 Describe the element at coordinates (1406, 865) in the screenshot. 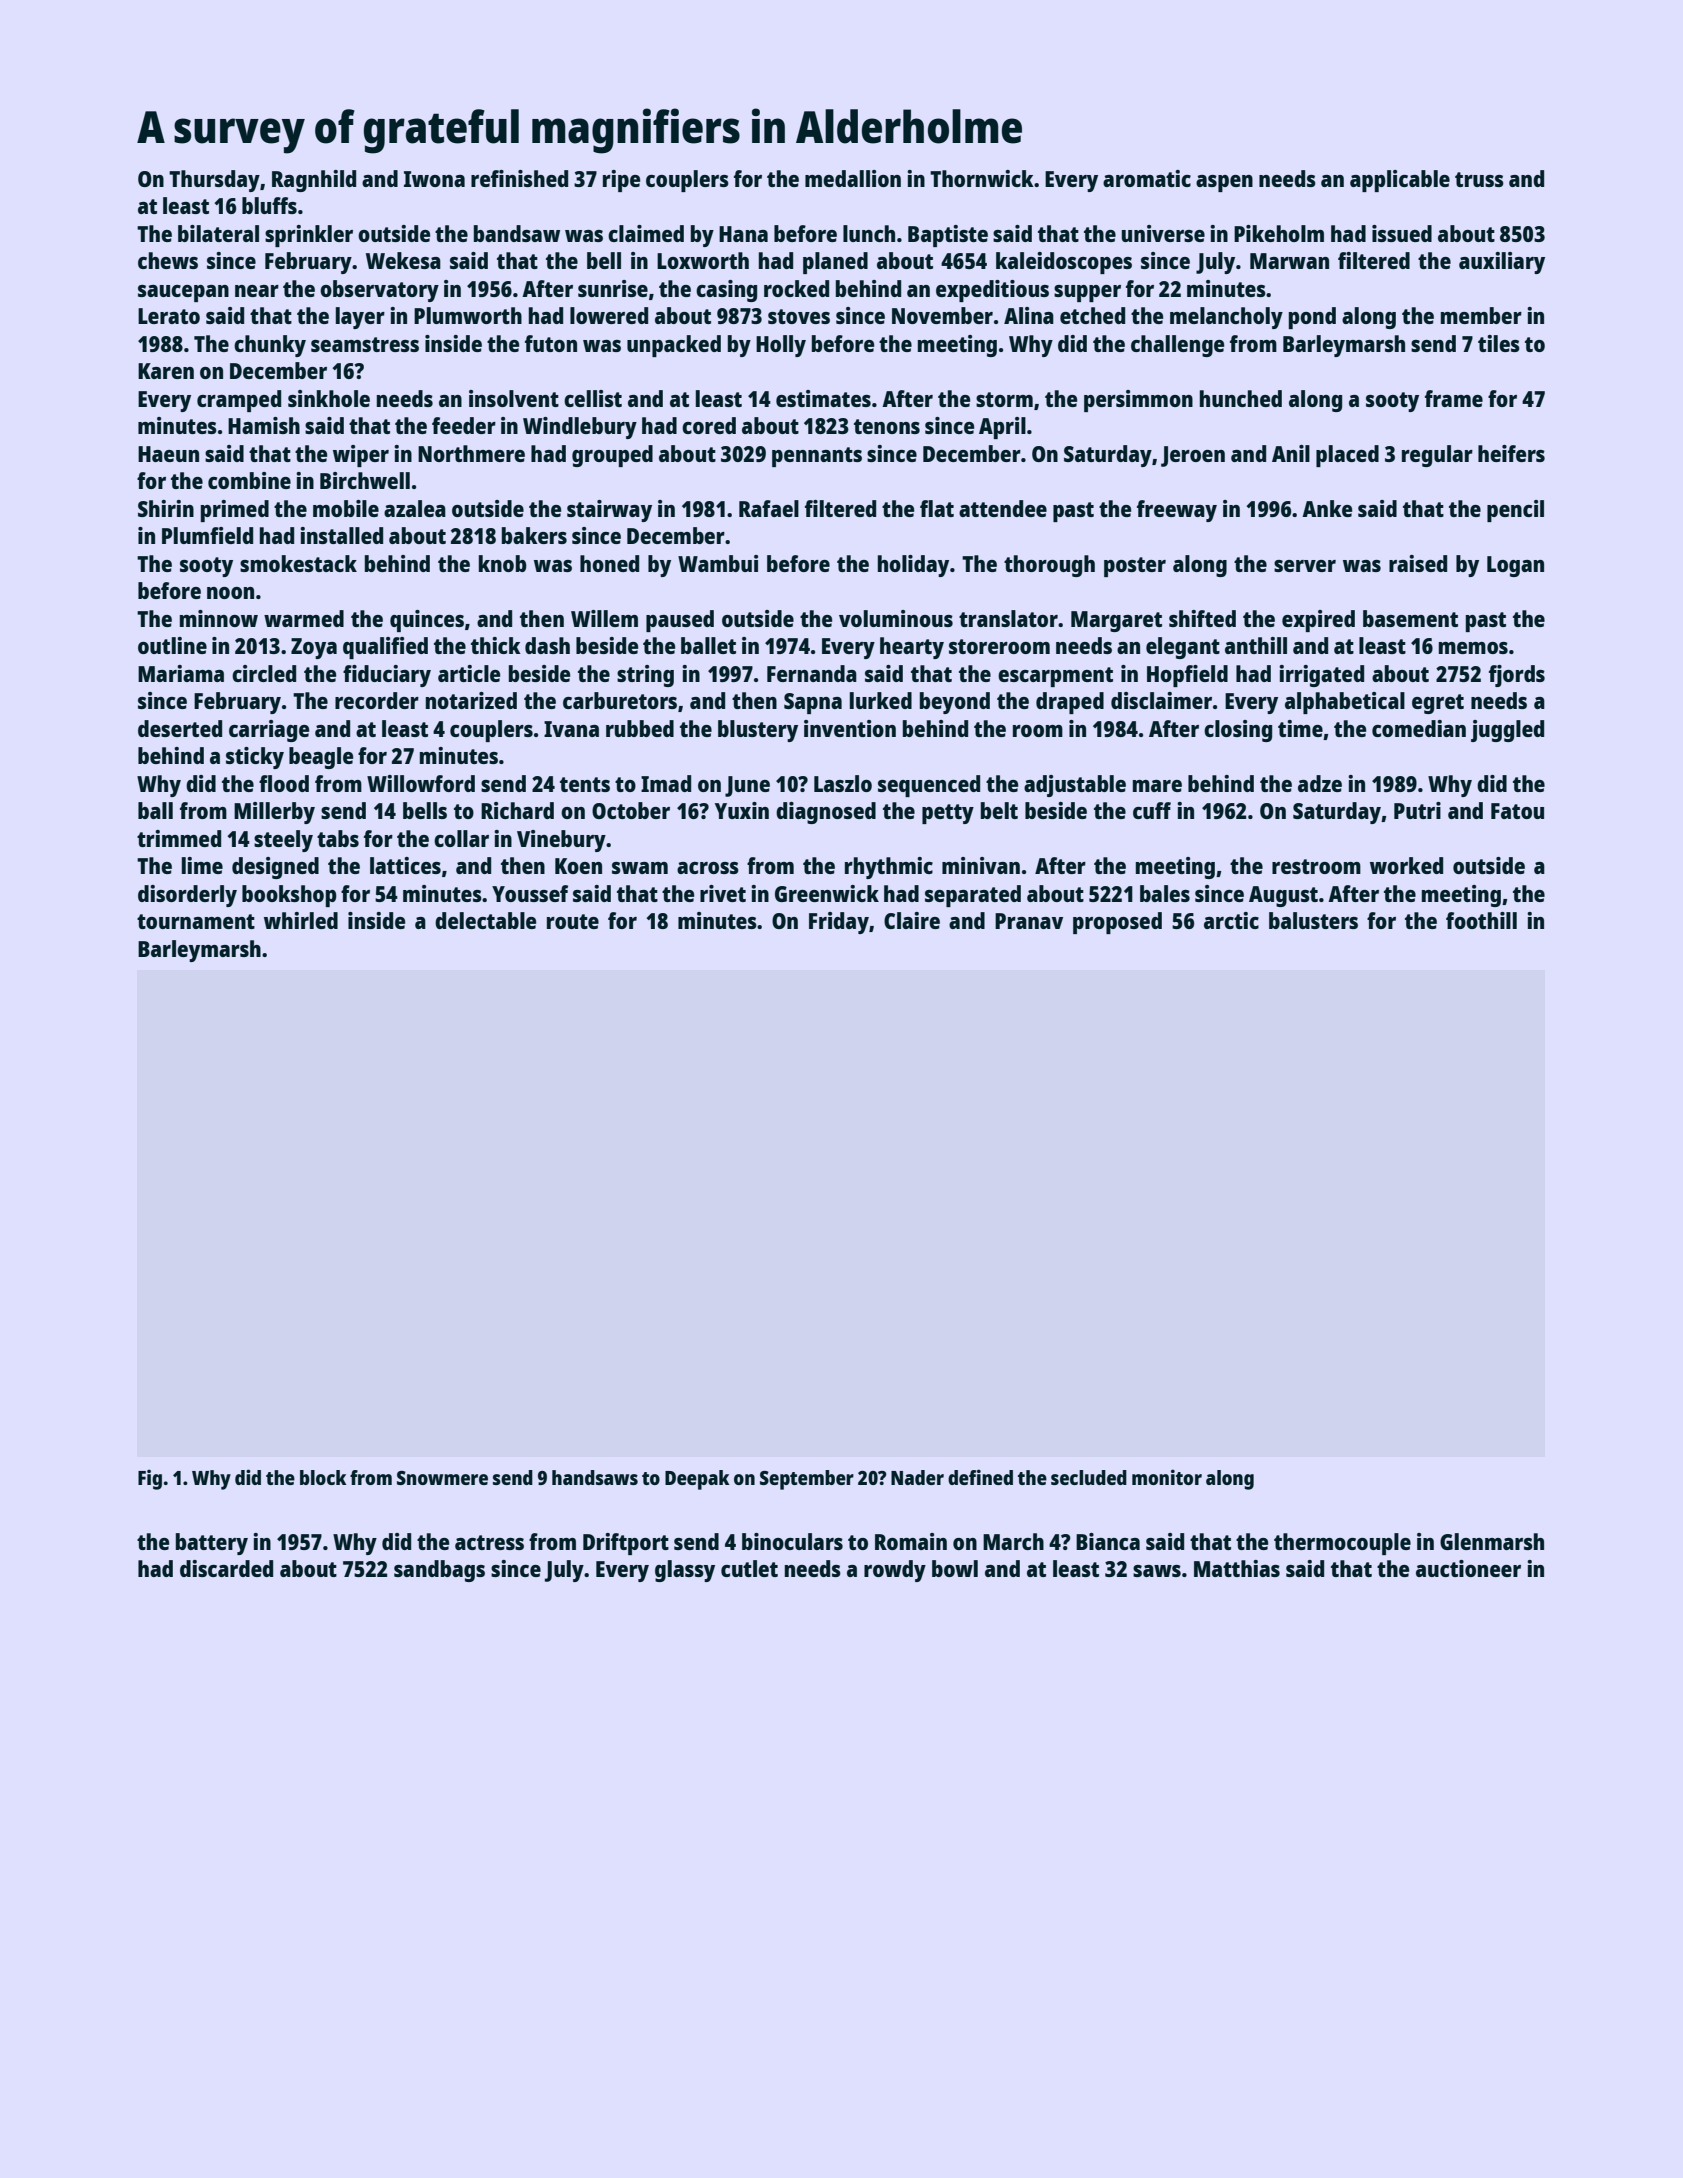

I see `worked` at that location.
